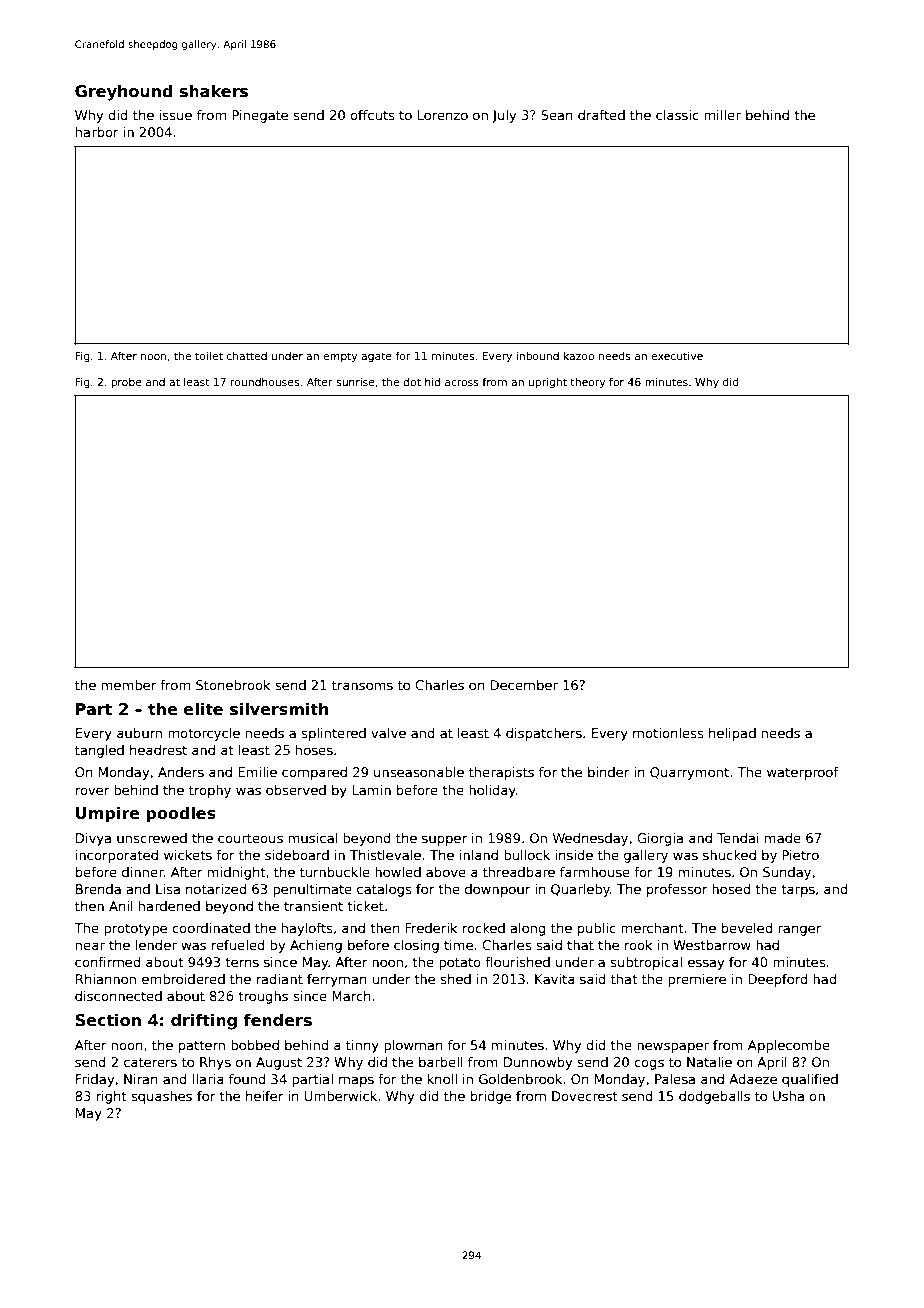  Describe the element at coordinates (504, 116) in the page. I see `July` at that location.
